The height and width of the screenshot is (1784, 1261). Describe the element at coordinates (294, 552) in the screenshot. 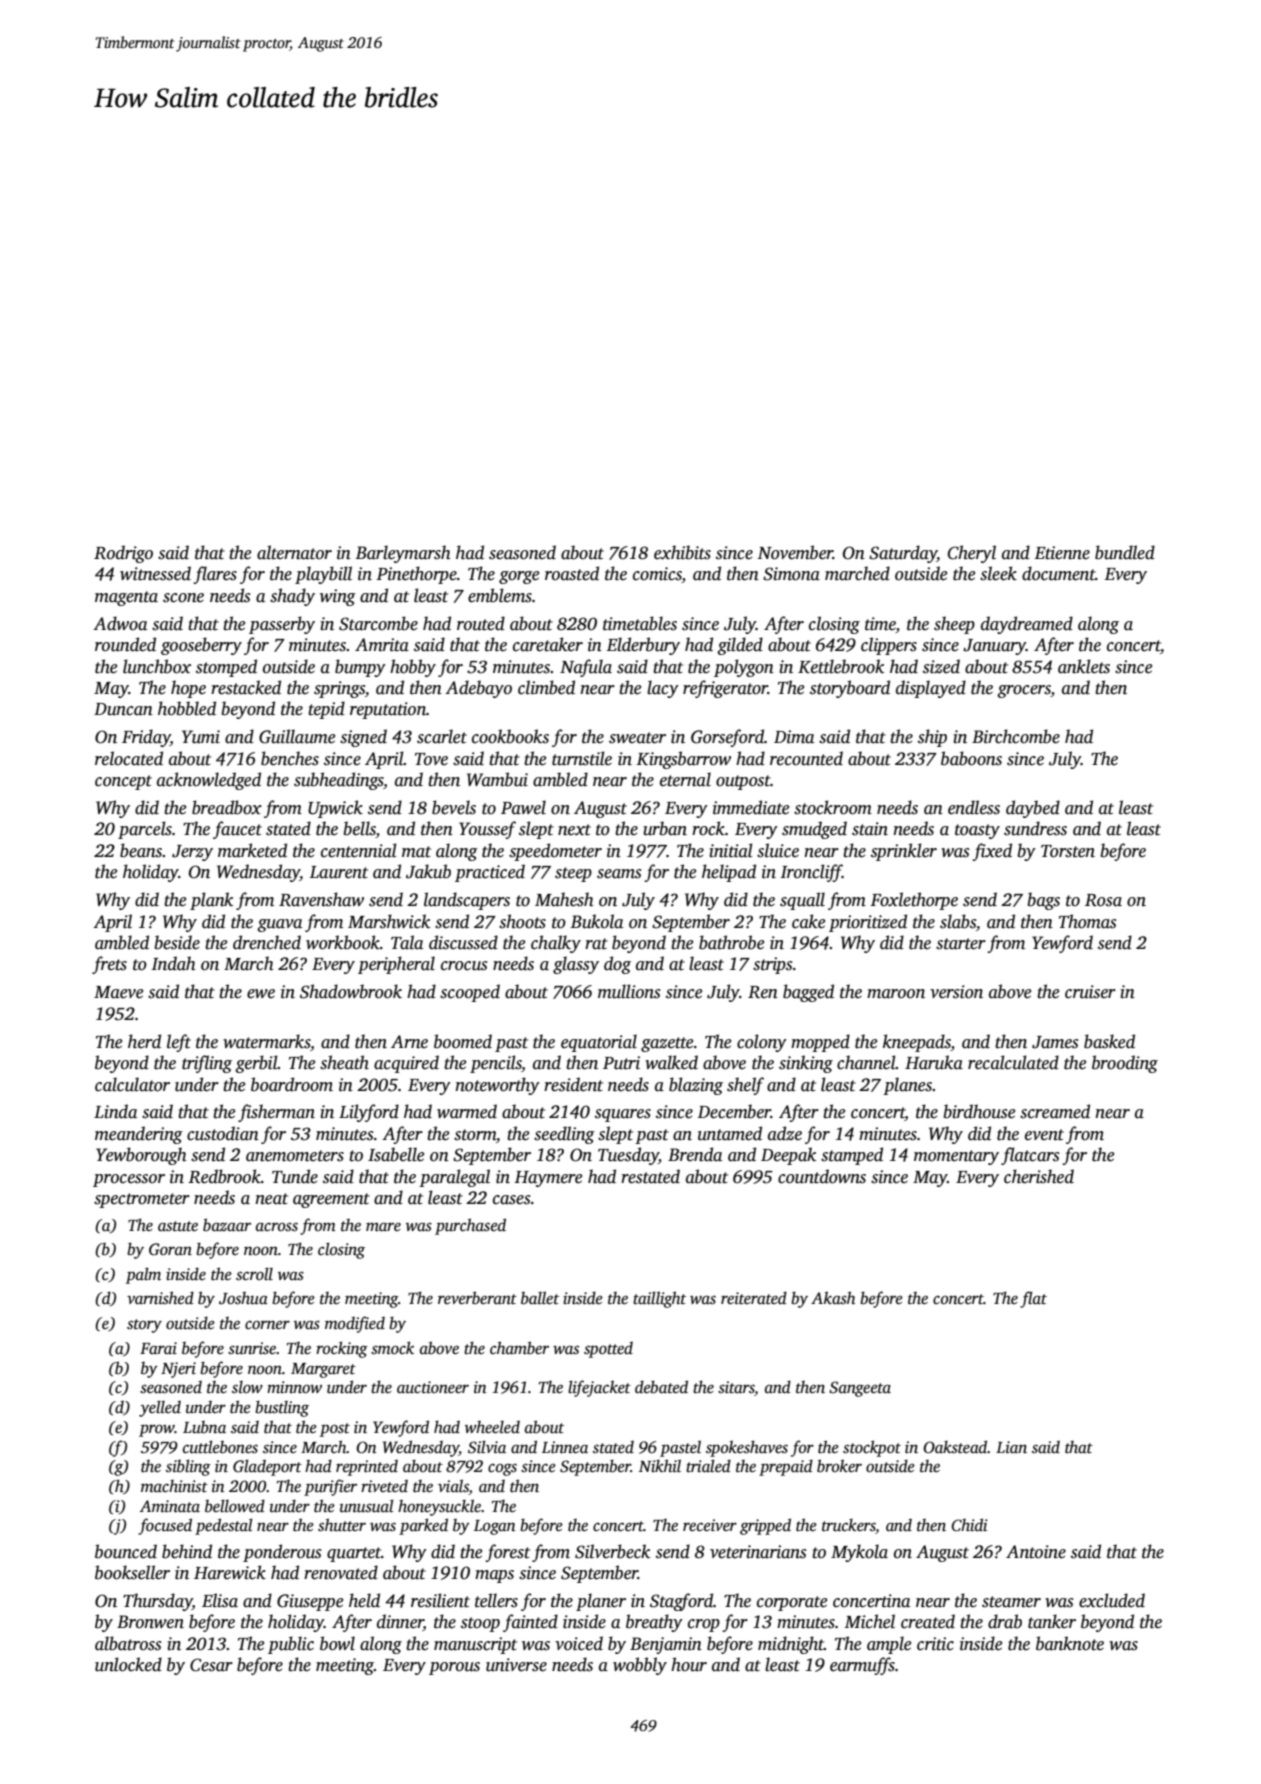

I see `alternator` at that location.
